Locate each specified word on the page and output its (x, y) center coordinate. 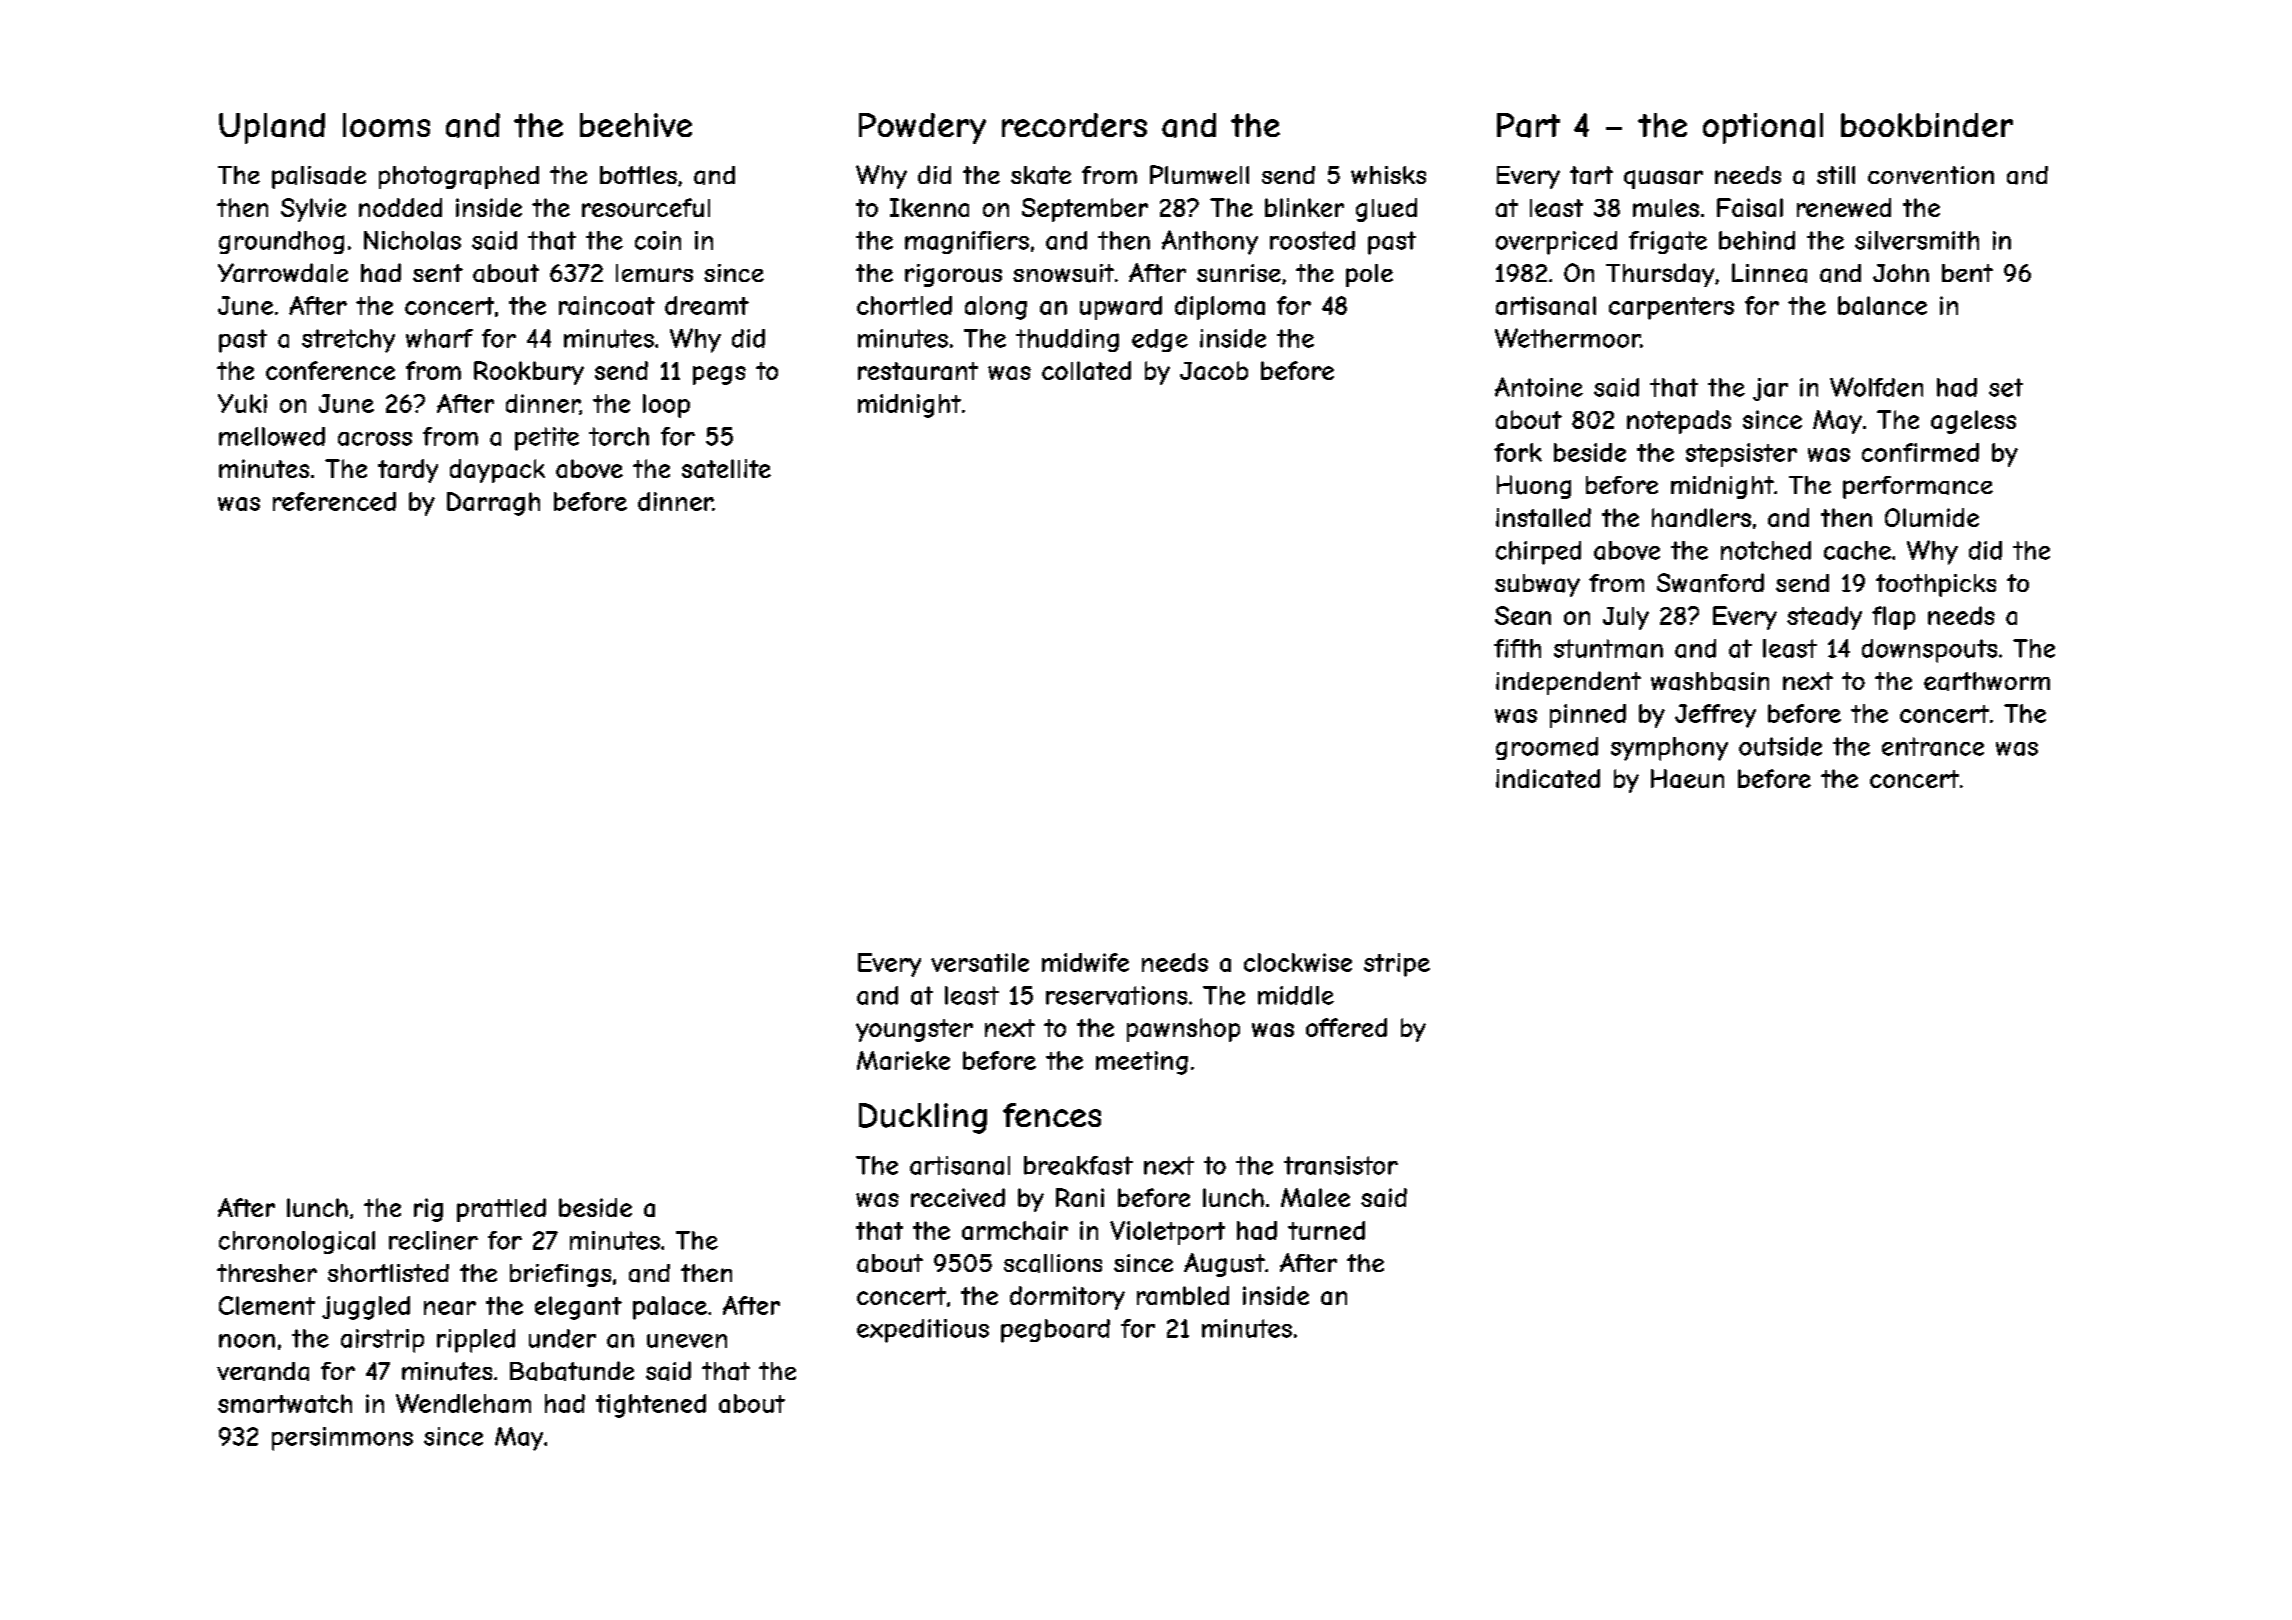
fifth (1517, 648)
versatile (980, 962)
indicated (1548, 778)
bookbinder (1927, 125)
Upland (272, 128)
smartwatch (285, 1403)
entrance (1933, 746)
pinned (1588, 716)
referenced (334, 501)
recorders (1074, 125)
